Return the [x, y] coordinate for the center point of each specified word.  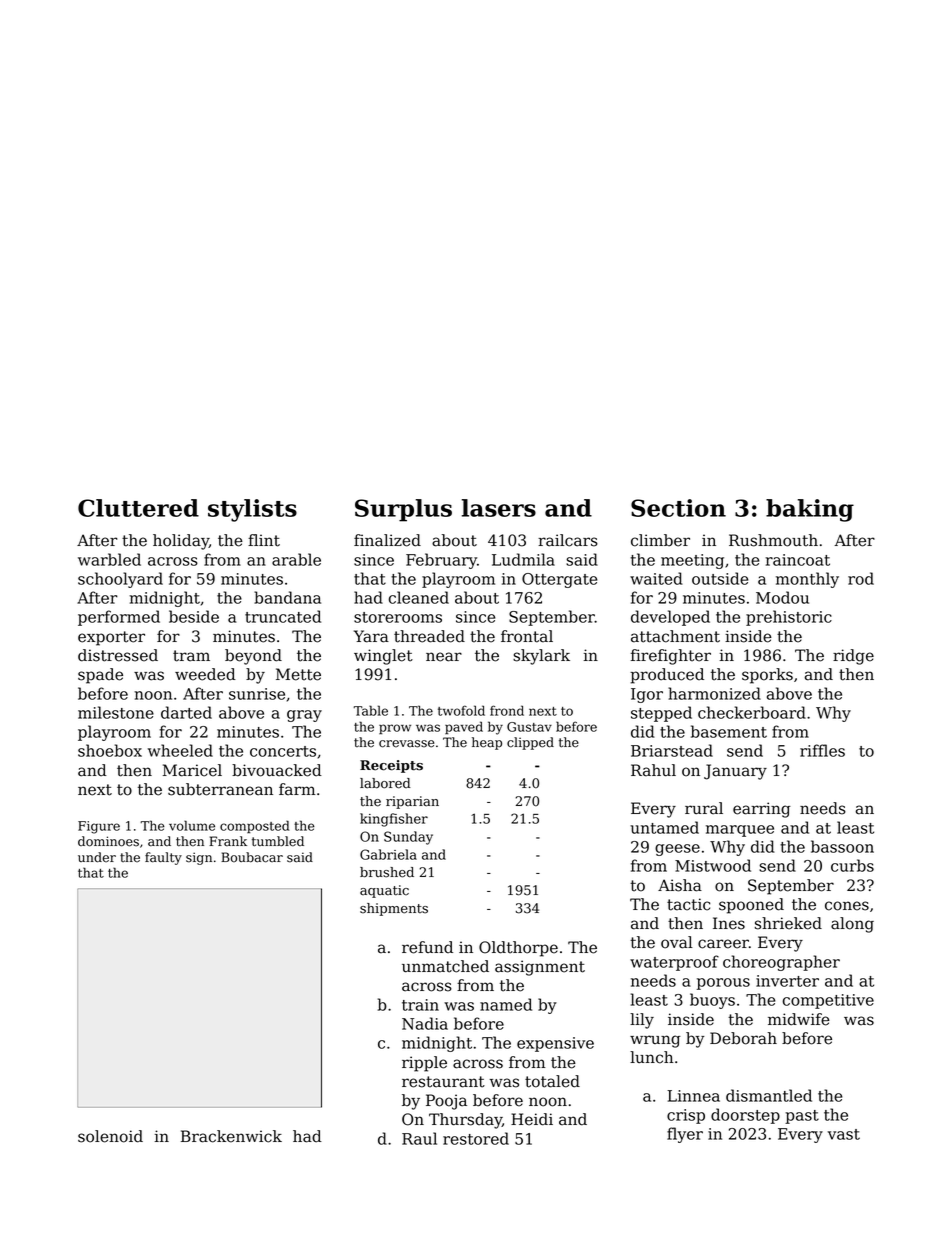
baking [810, 510]
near [444, 657]
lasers [499, 508]
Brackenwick [231, 1136]
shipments [394, 909]
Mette [298, 674]
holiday [181, 542]
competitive [828, 1001]
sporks [767, 676]
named [506, 1004]
